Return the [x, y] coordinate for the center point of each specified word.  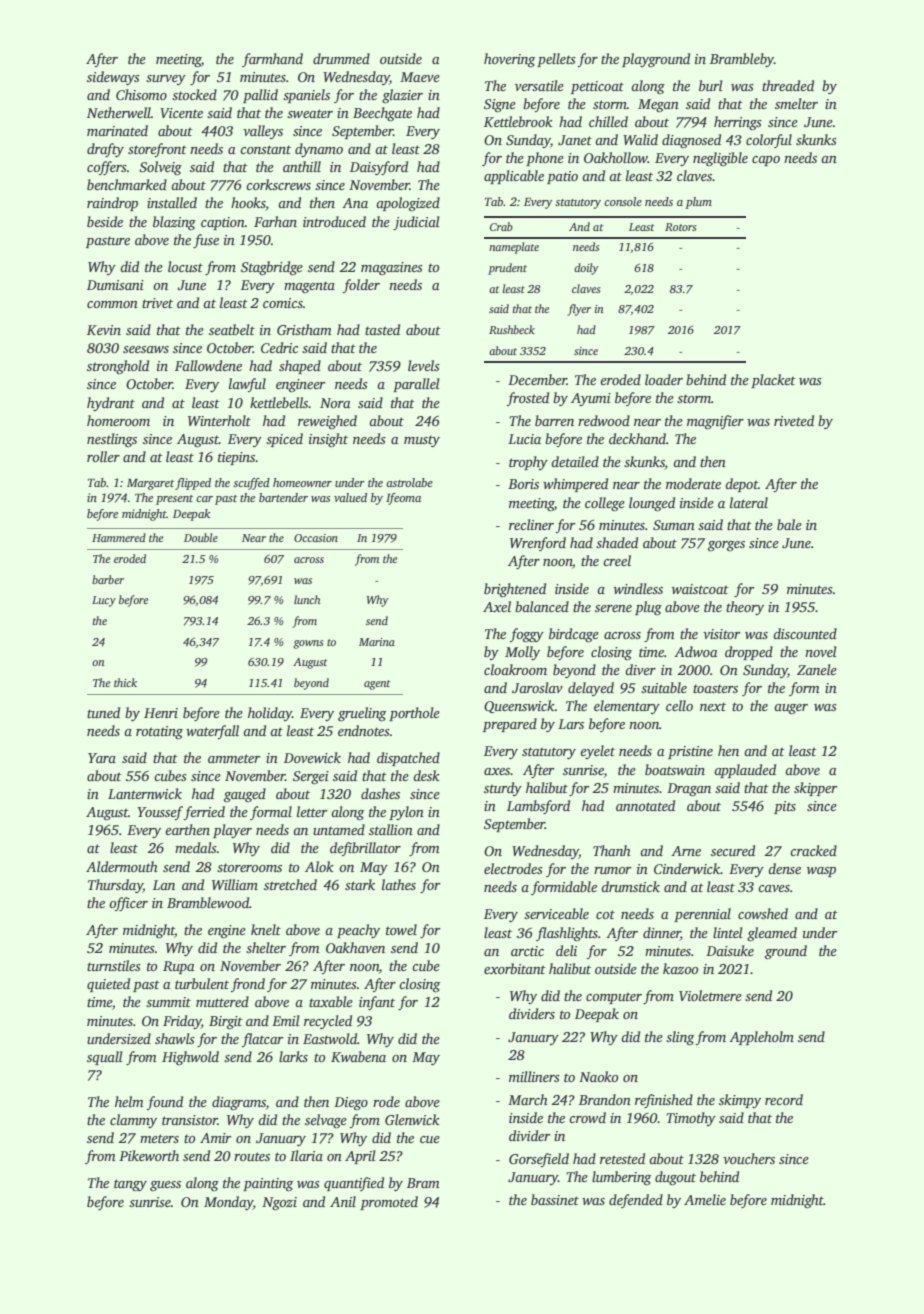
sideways [113, 78]
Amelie [705, 1199]
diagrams [239, 1103]
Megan [658, 105]
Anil [343, 1201]
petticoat [597, 87]
